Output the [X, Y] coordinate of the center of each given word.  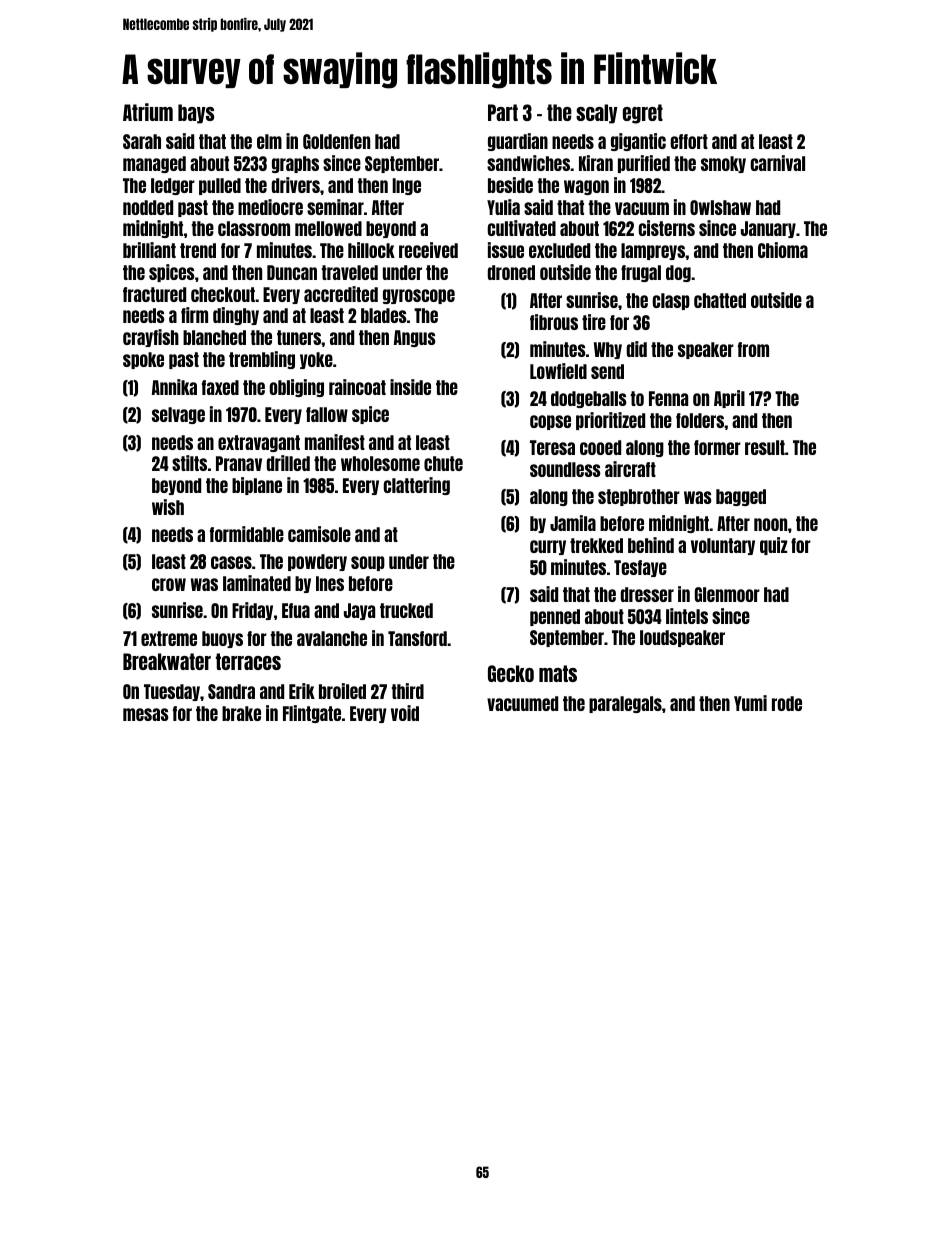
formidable [247, 534]
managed [154, 164]
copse [550, 422]
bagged [741, 497]
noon [770, 524]
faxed [220, 387]
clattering [416, 486]
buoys [222, 639]
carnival [777, 163]
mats [558, 673]
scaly [597, 114]
